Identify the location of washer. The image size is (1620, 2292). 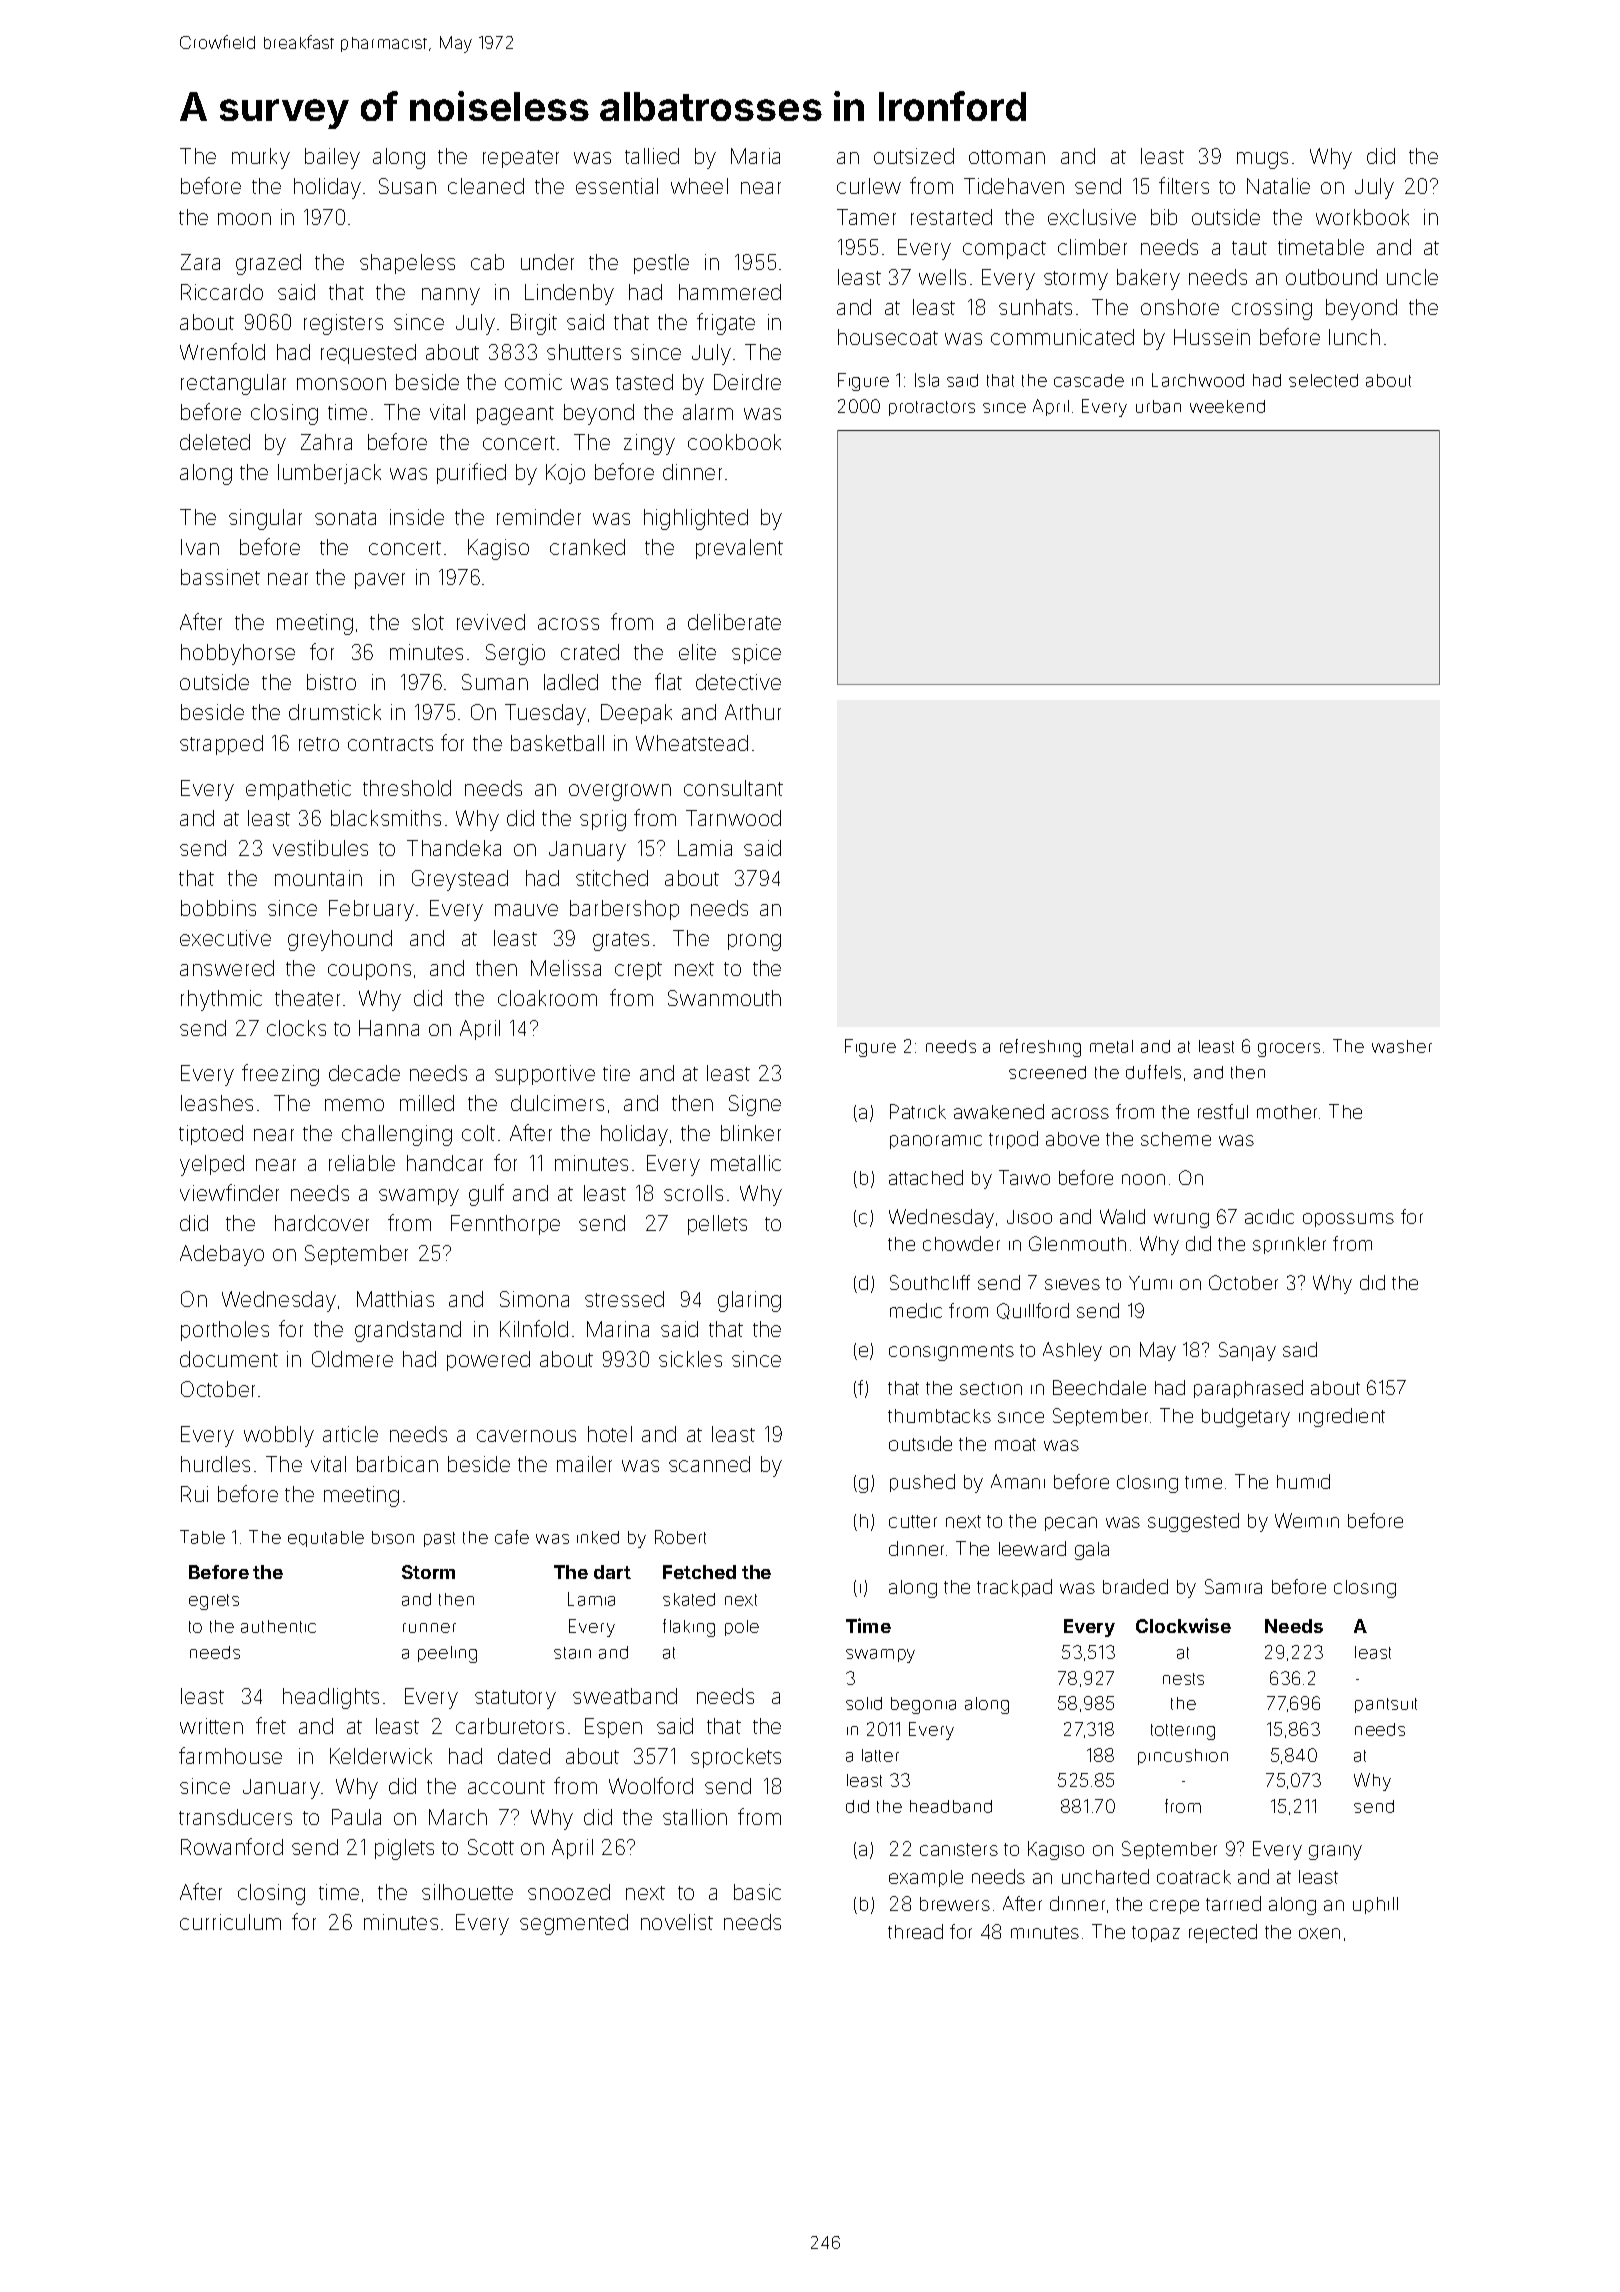
(1402, 1046).
